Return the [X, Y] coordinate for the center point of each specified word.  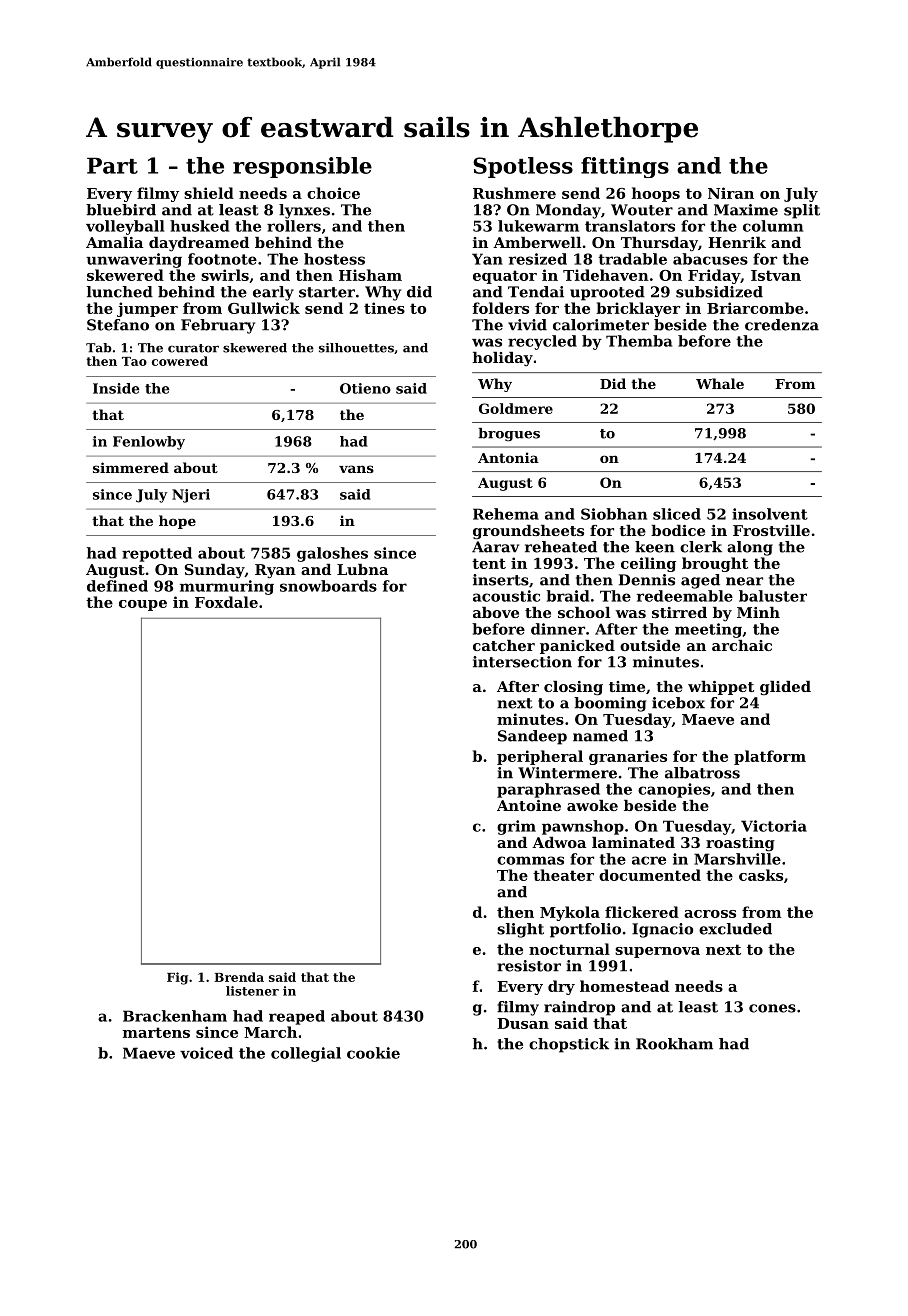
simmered [131, 467]
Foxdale [226, 602]
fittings [625, 167]
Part [112, 165]
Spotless [523, 167]
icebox [678, 703]
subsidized [719, 292]
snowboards [328, 586]
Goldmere [516, 408]
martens [156, 1032]
